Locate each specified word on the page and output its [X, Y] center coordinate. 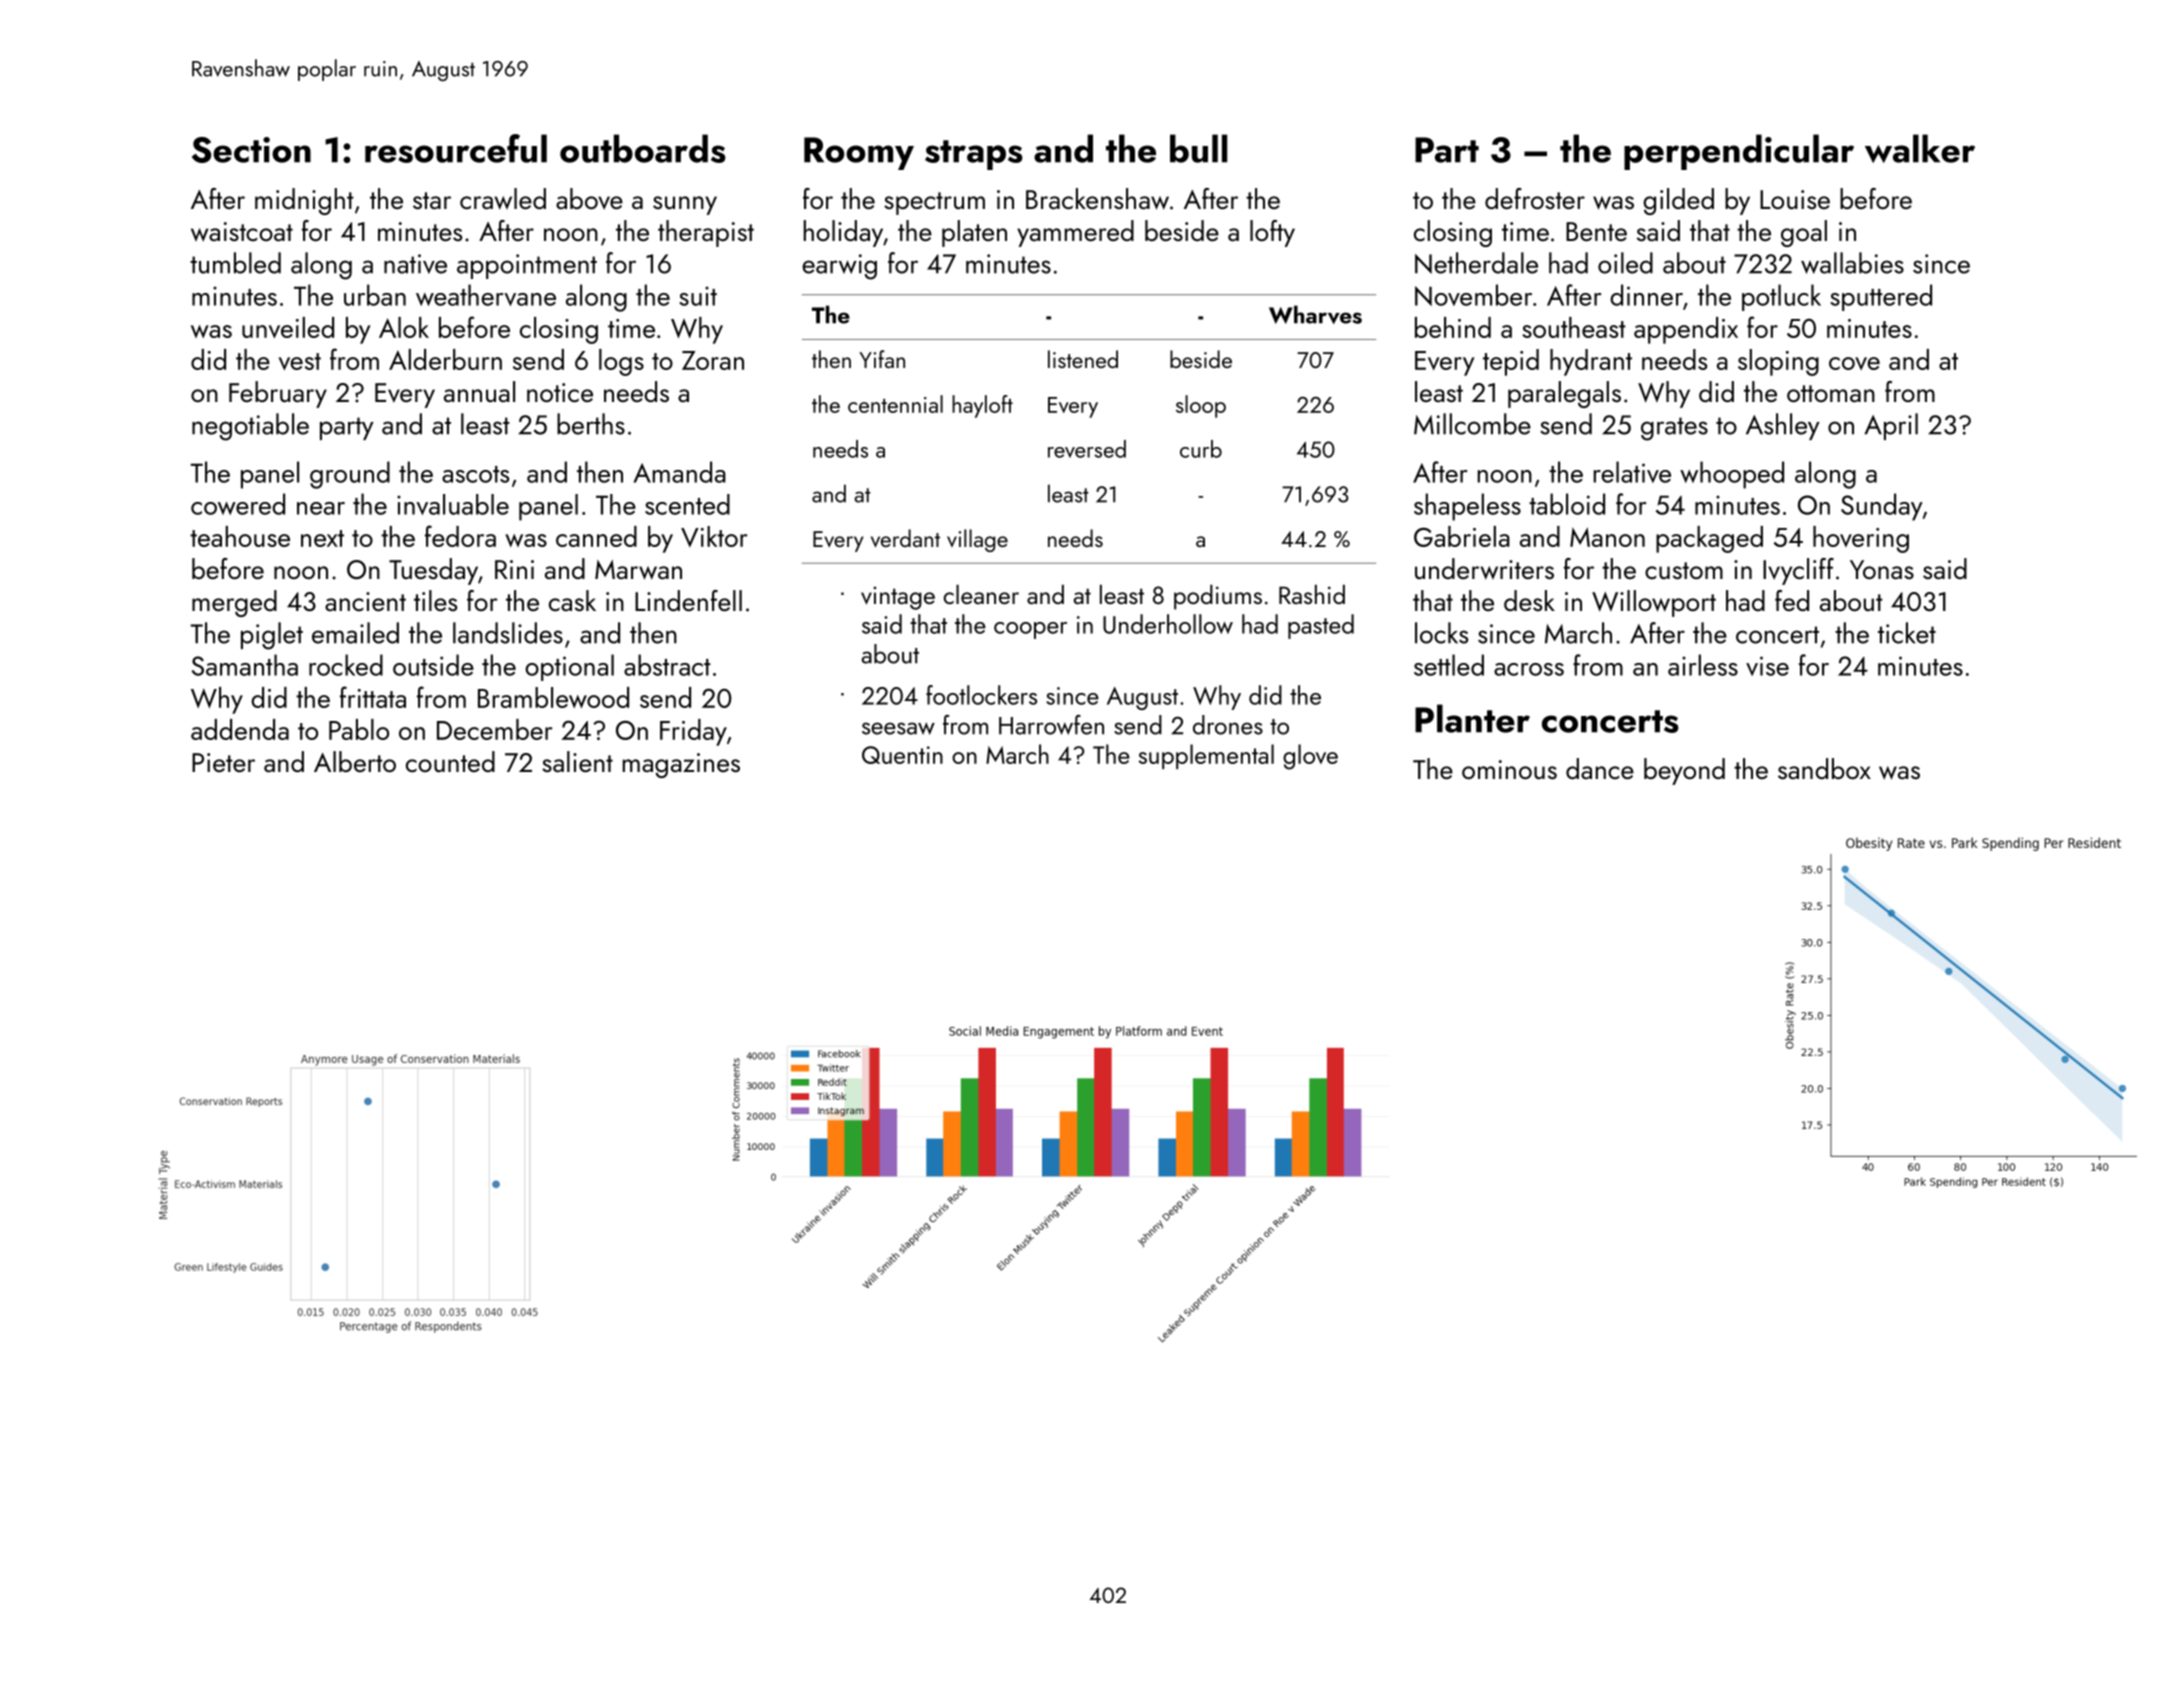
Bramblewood [553, 697]
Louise [1795, 199]
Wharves [1315, 314]
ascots [475, 474]
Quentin [902, 755]
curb [1201, 449]
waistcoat [242, 232]
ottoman [1831, 393]
